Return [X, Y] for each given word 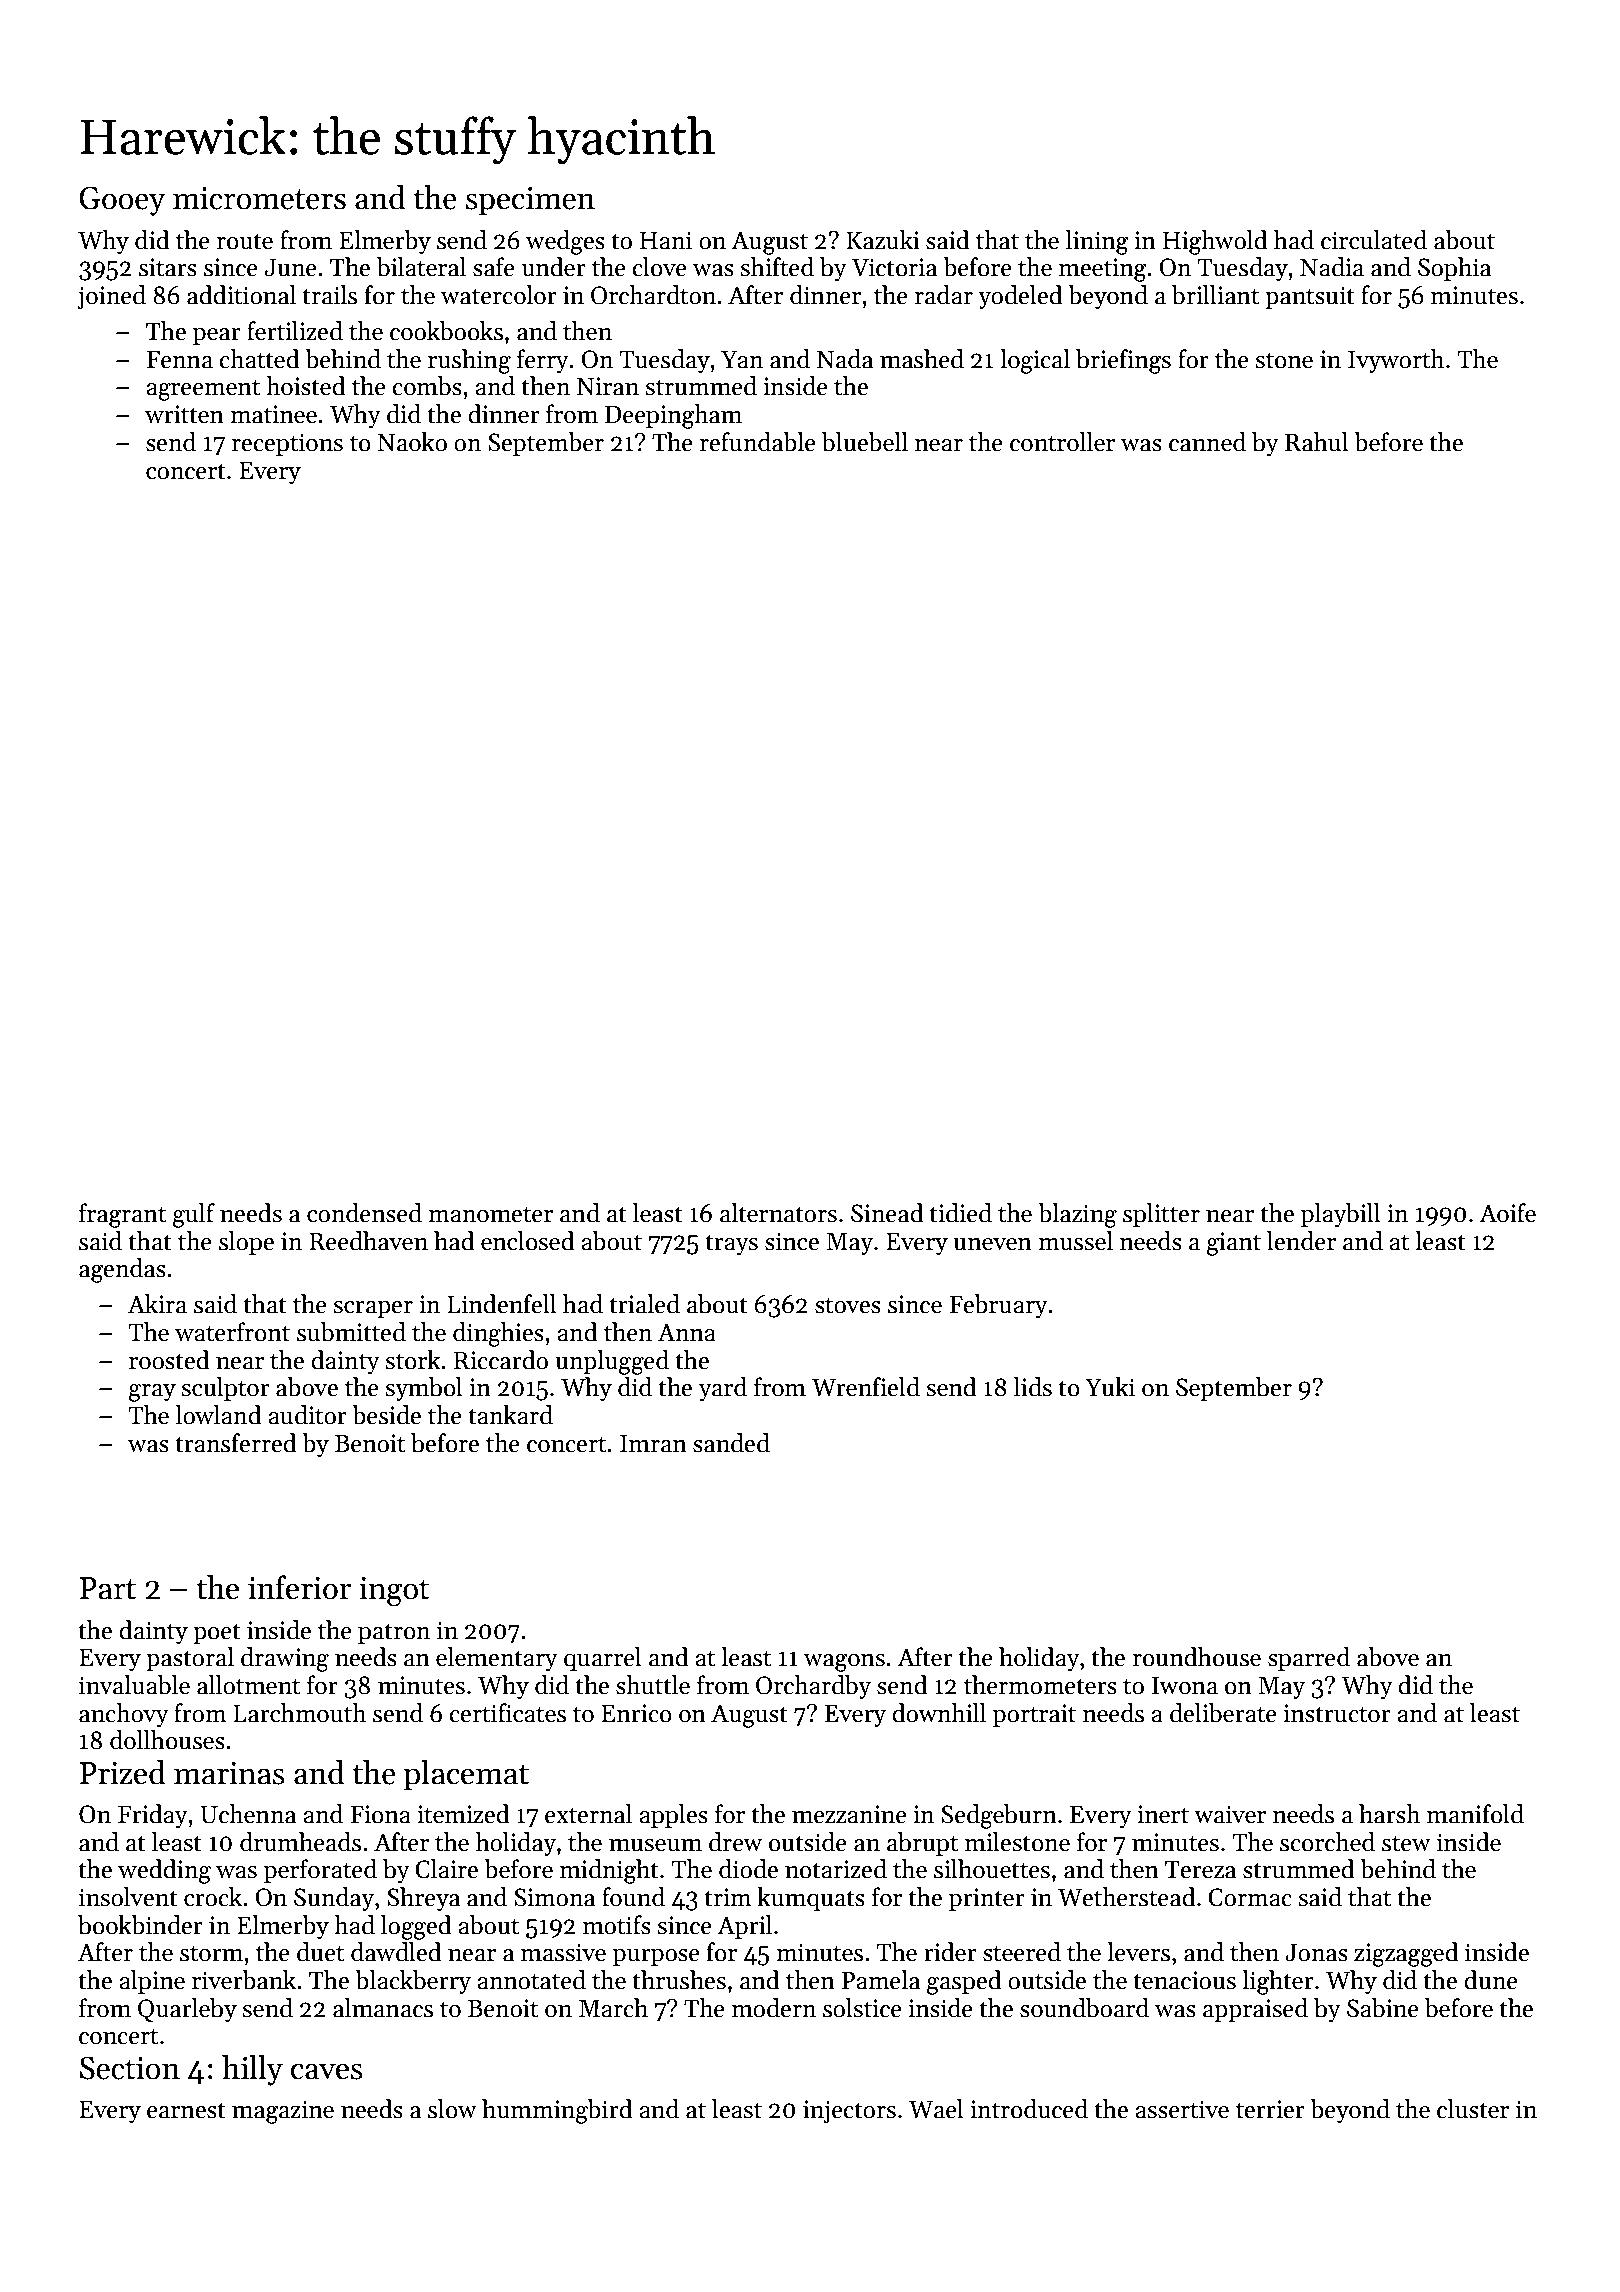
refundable [758, 442]
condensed [364, 1213]
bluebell [865, 442]
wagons [844, 1663]
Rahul [1317, 442]
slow [452, 2109]
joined [111, 297]
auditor [308, 1415]
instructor [1337, 1713]
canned [1207, 442]
